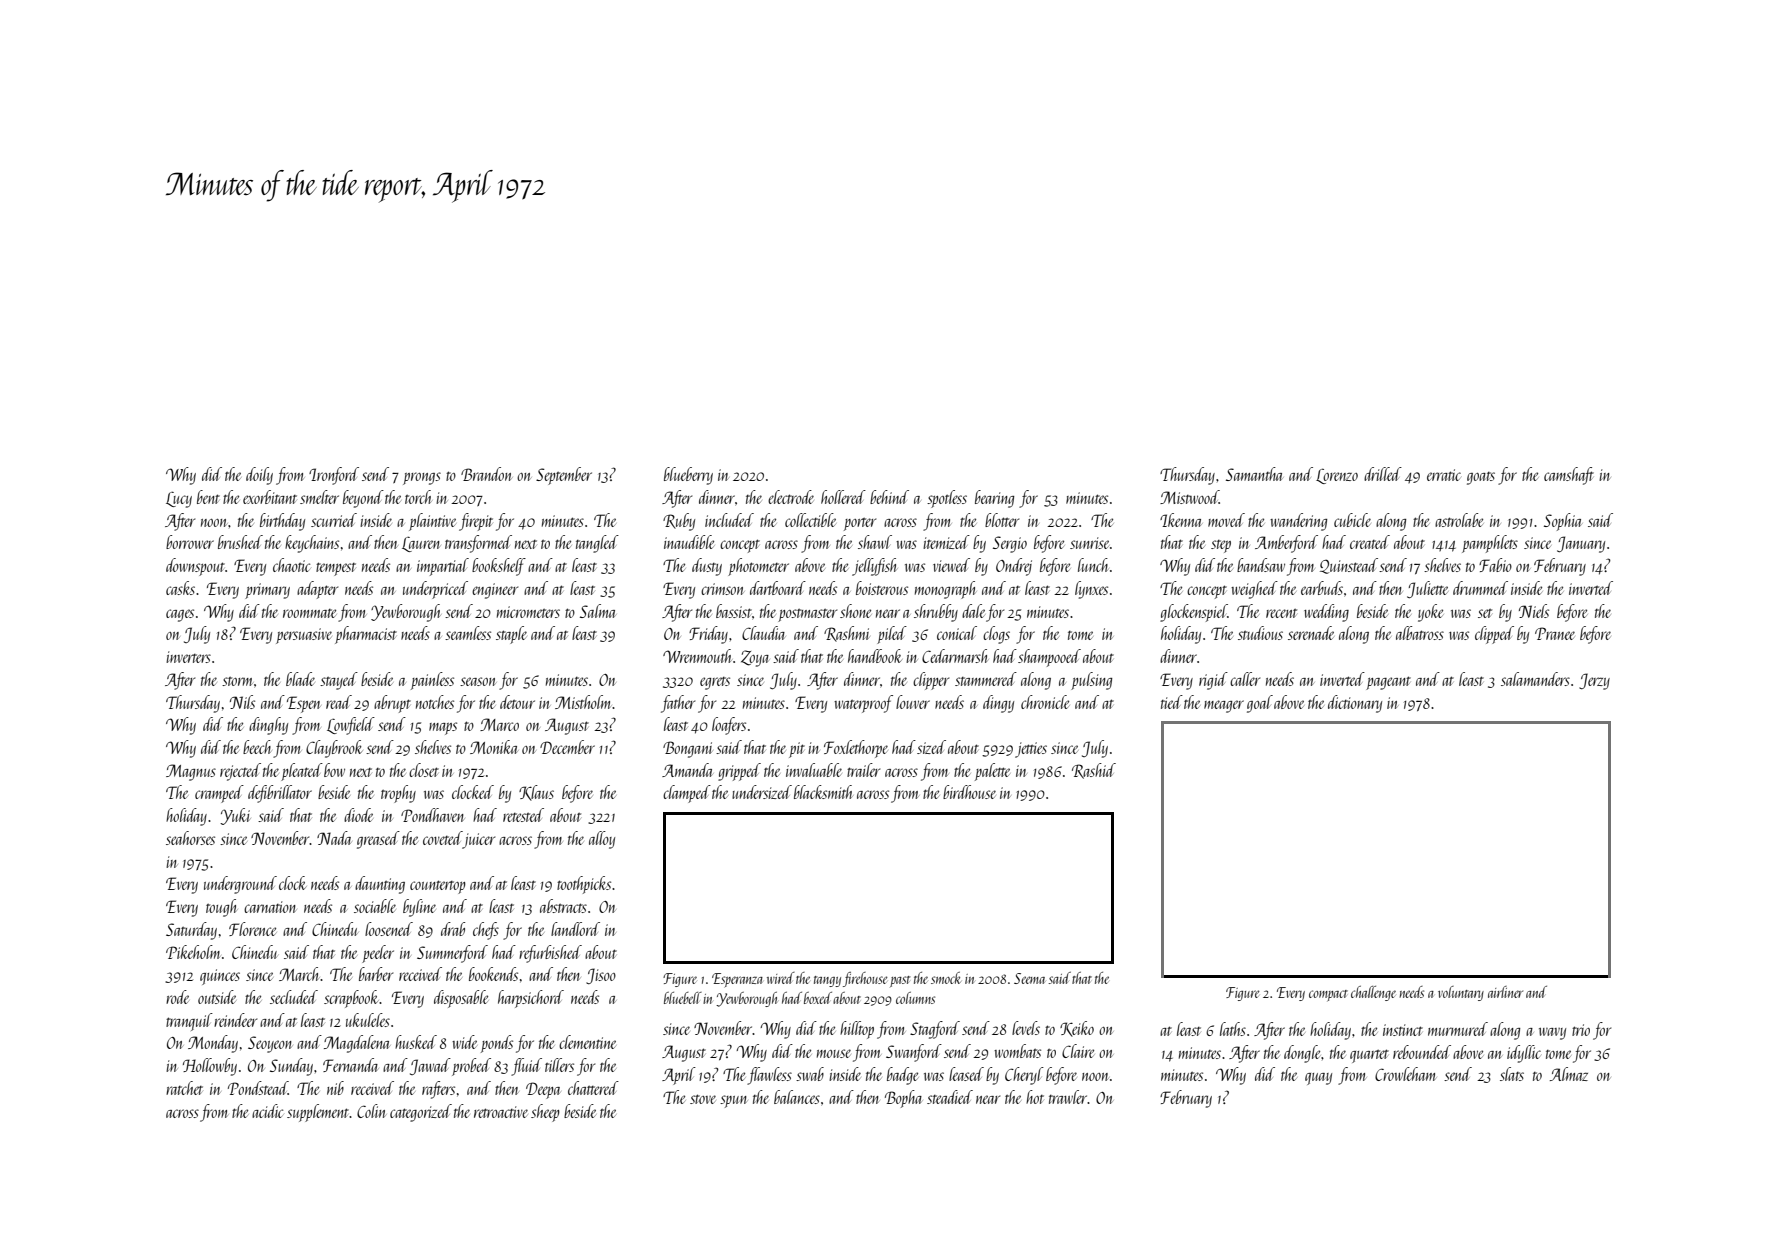 This screenshot has width=1777, height=1256. Describe the element at coordinates (421, 1113) in the screenshot. I see `categorized` at that location.
